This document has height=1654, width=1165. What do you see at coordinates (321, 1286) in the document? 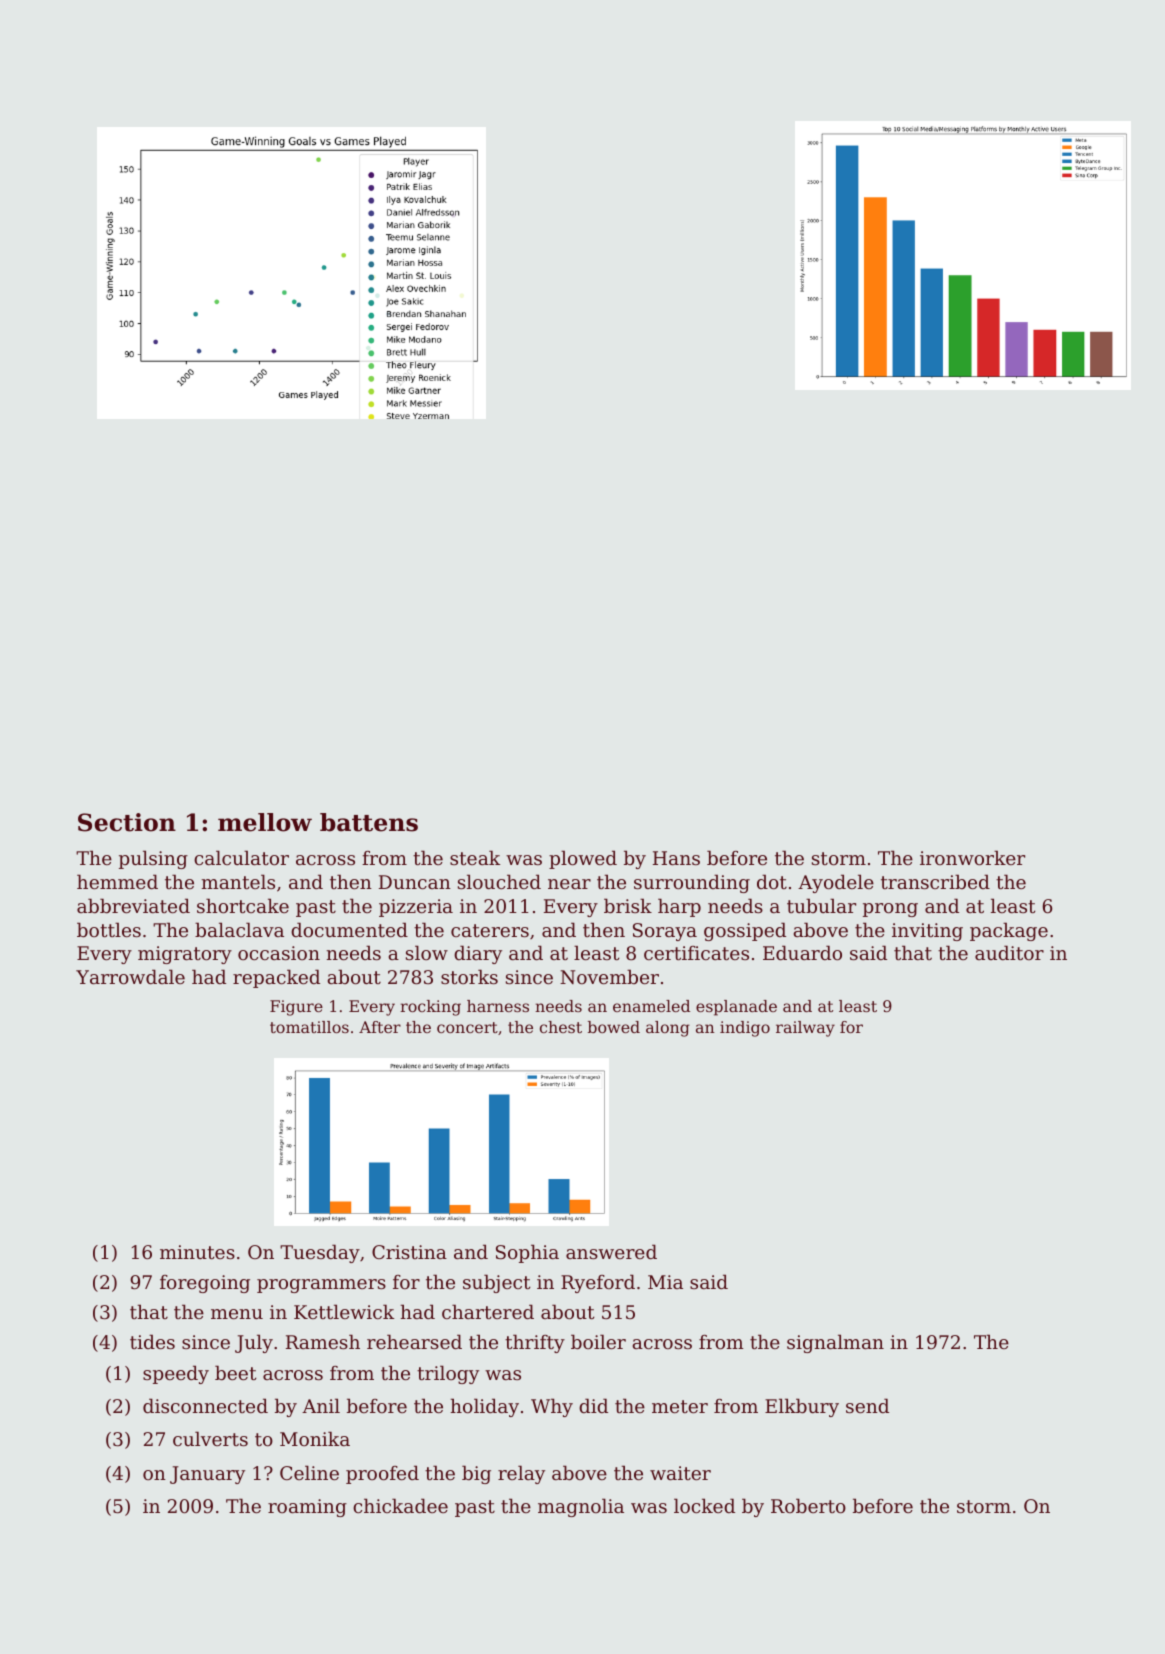
I see `programmers` at bounding box center [321, 1286].
